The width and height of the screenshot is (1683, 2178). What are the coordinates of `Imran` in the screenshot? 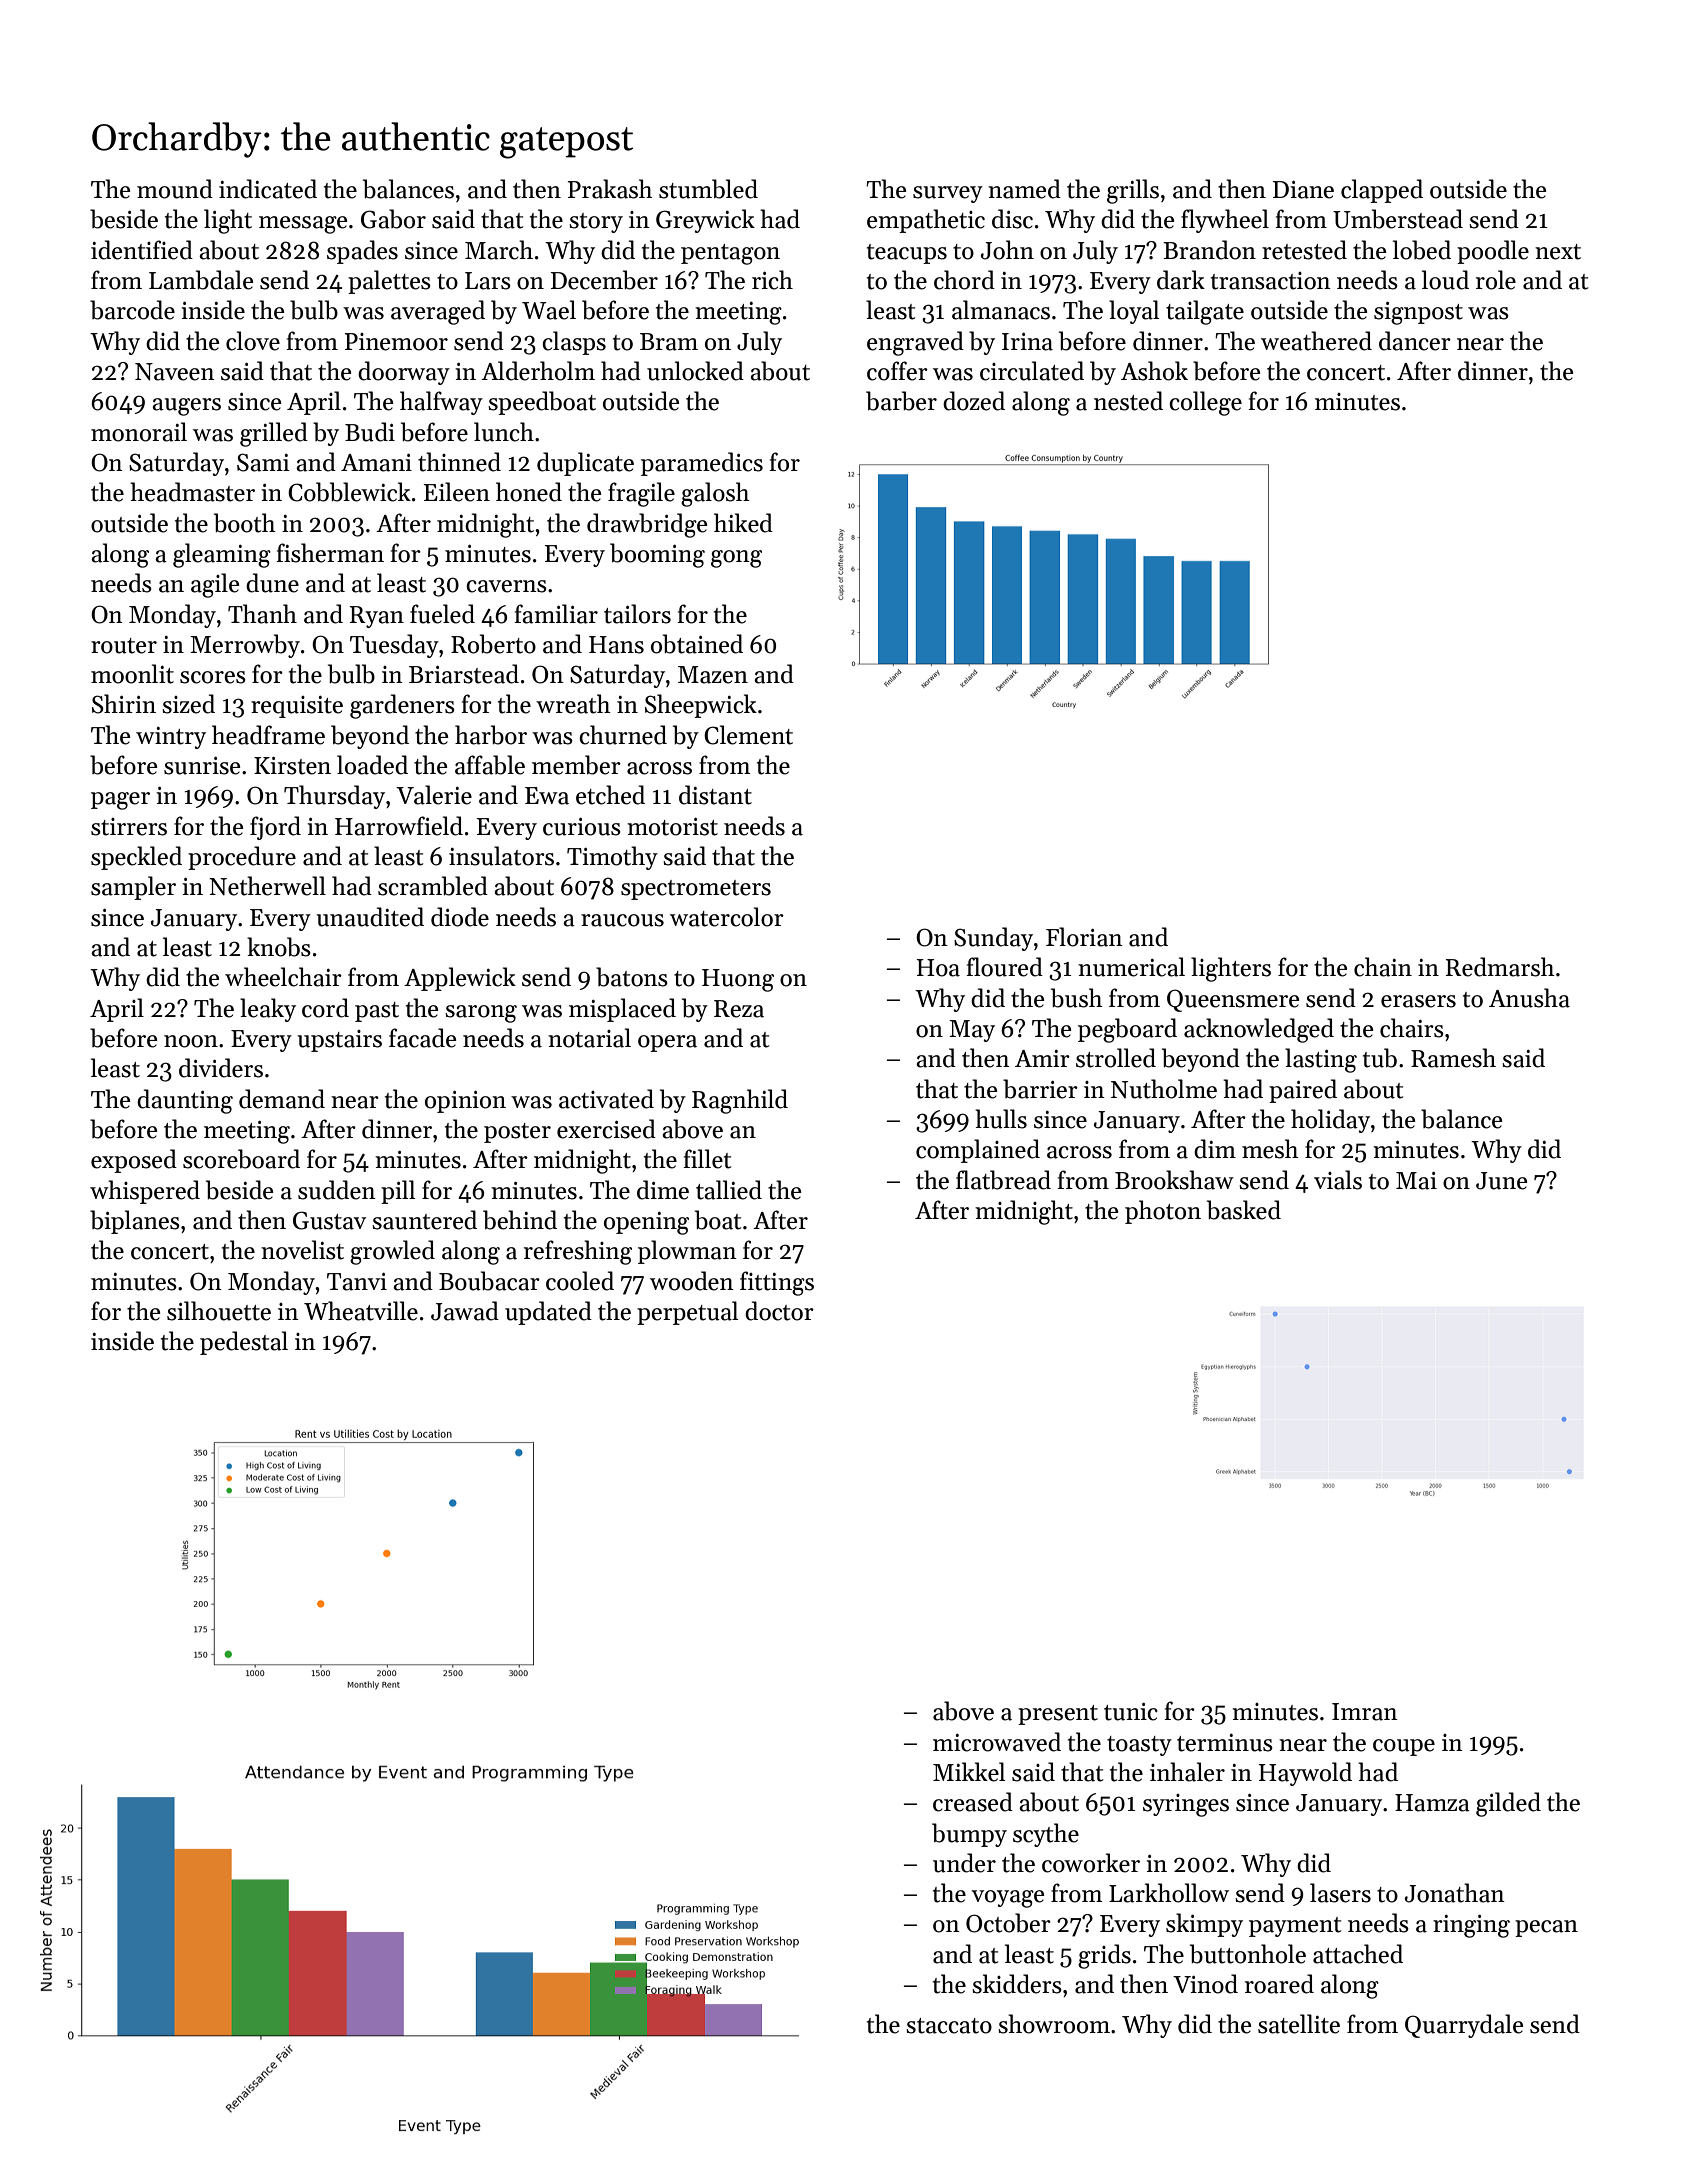 It's located at (1365, 1712).
